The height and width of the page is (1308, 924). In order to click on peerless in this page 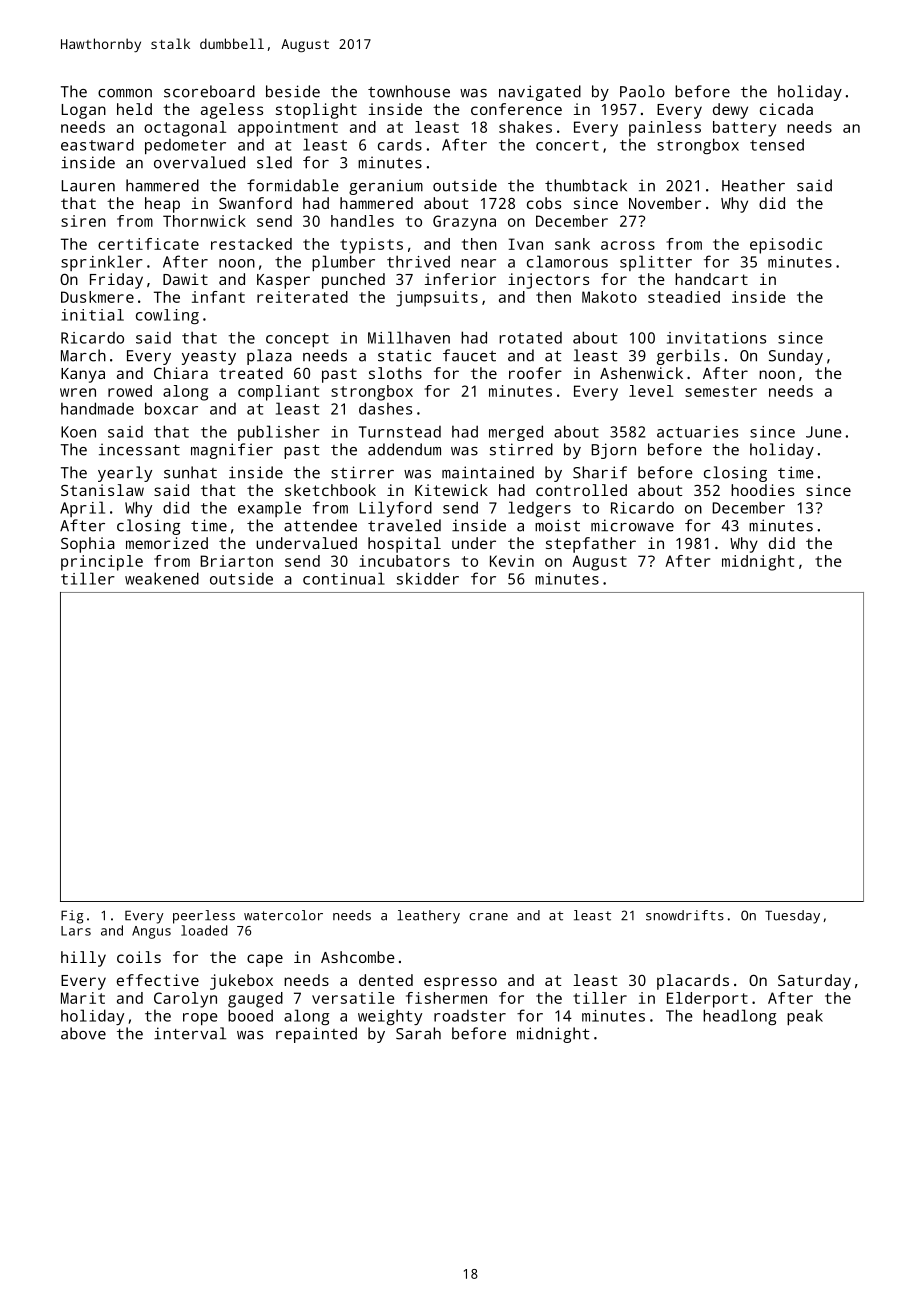, I will do `click(204, 917)`.
